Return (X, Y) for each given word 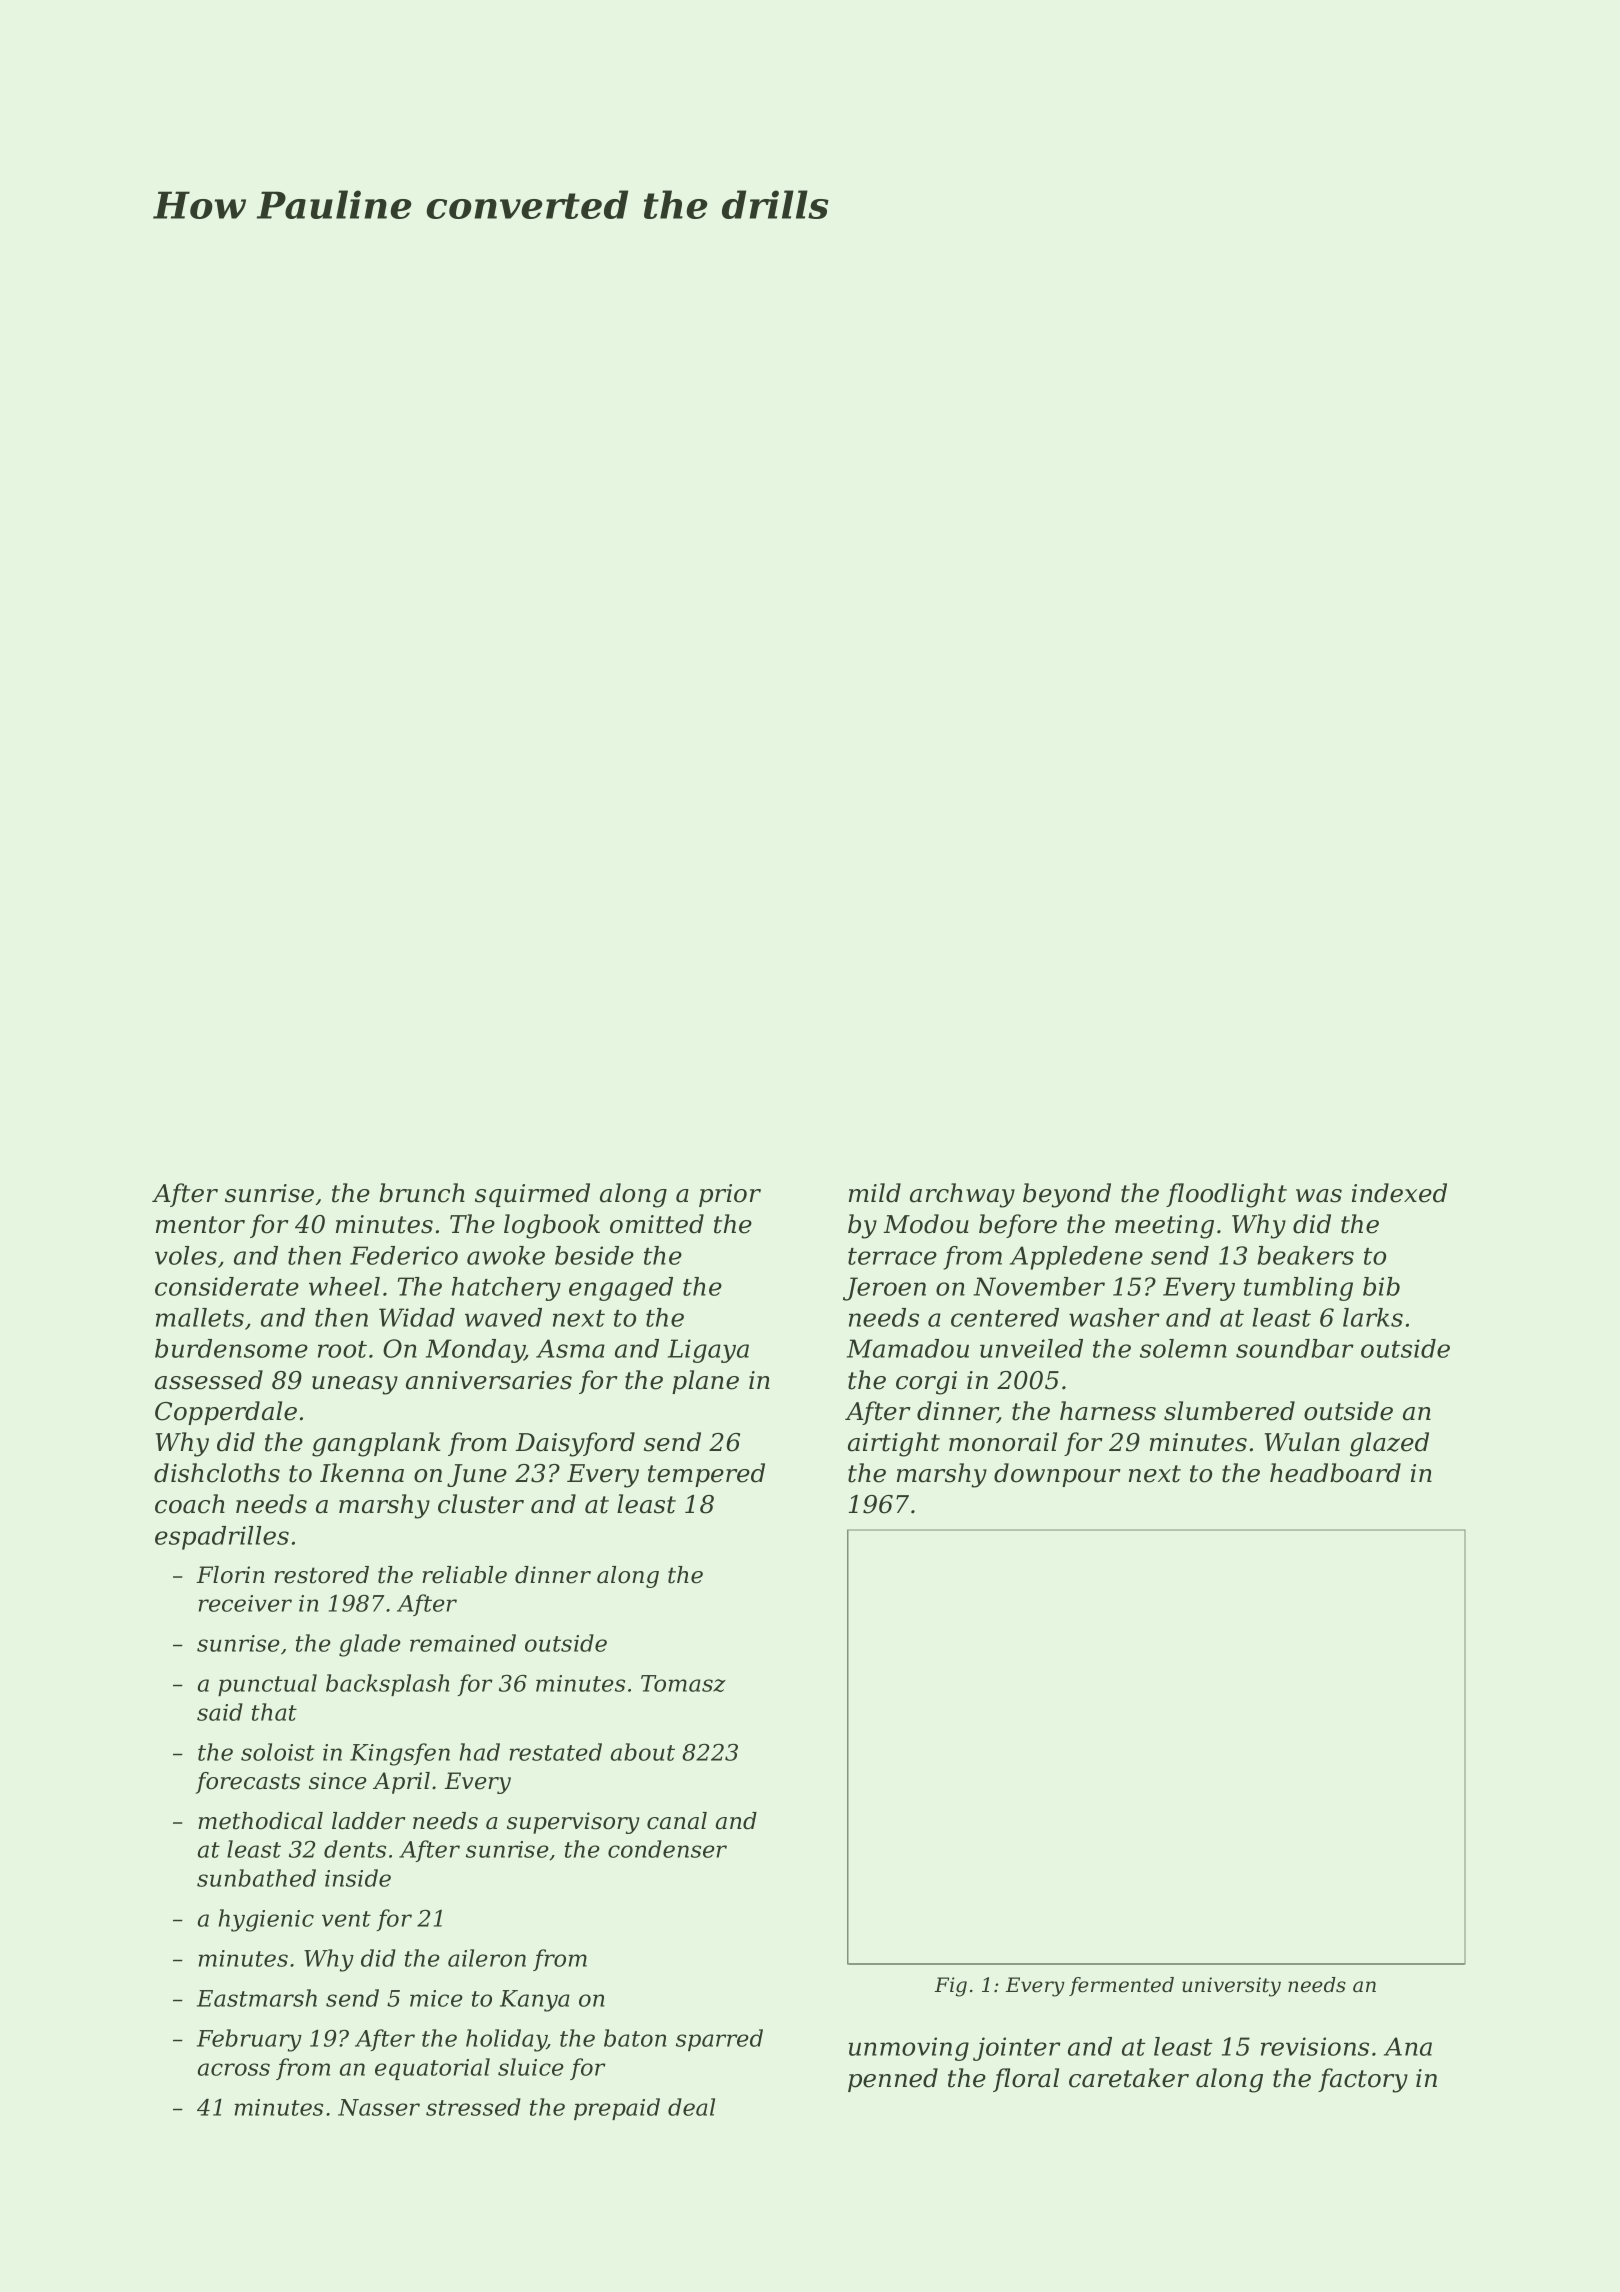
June (477, 1475)
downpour (1057, 1475)
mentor (200, 1225)
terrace (892, 1256)
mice (436, 1998)
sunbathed (256, 1878)
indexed (1399, 1193)
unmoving (909, 2049)
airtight (894, 1444)
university (1231, 1987)
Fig (951, 1987)
